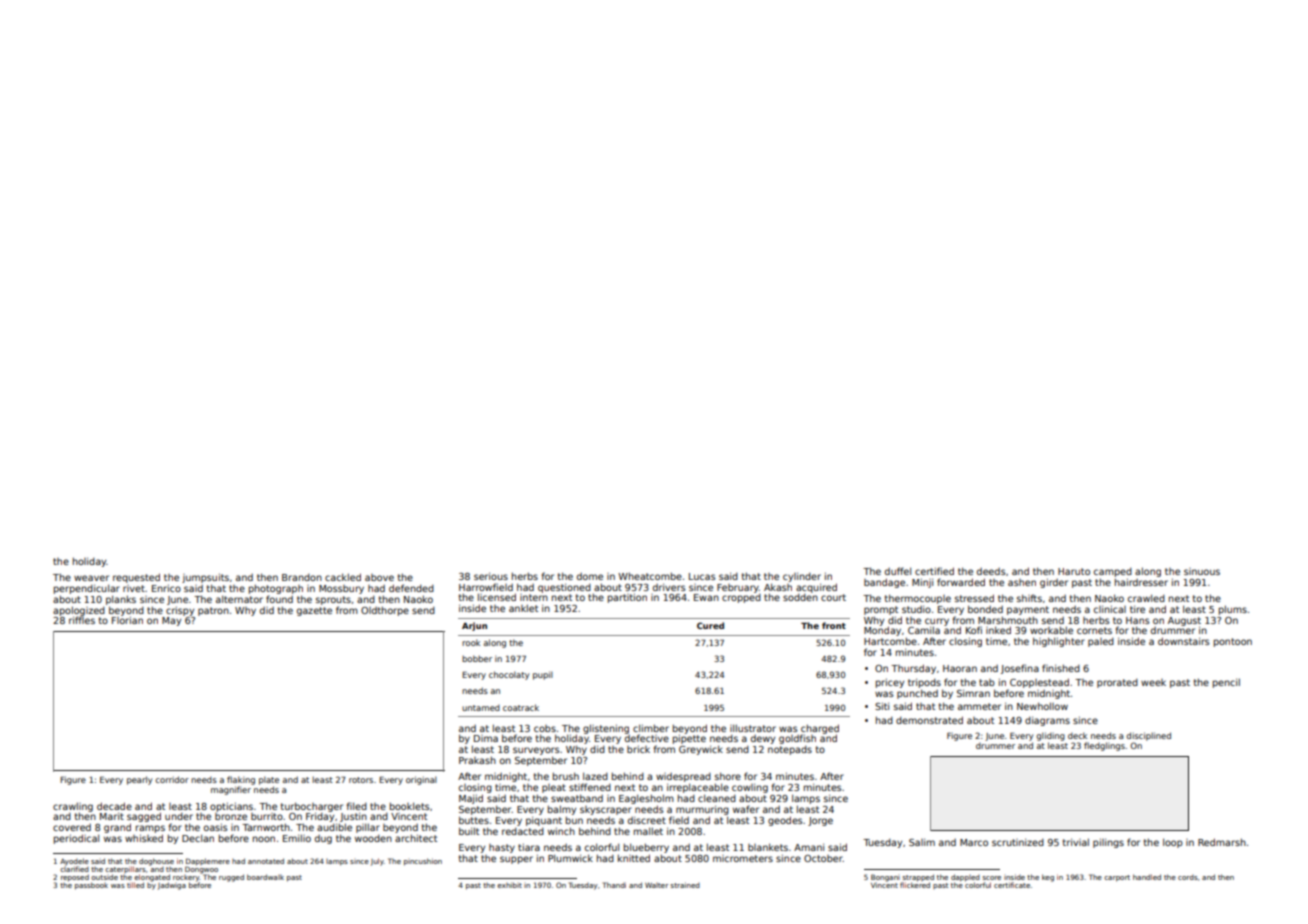  Describe the element at coordinates (134, 588) in the screenshot. I see `rivet` at that location.
